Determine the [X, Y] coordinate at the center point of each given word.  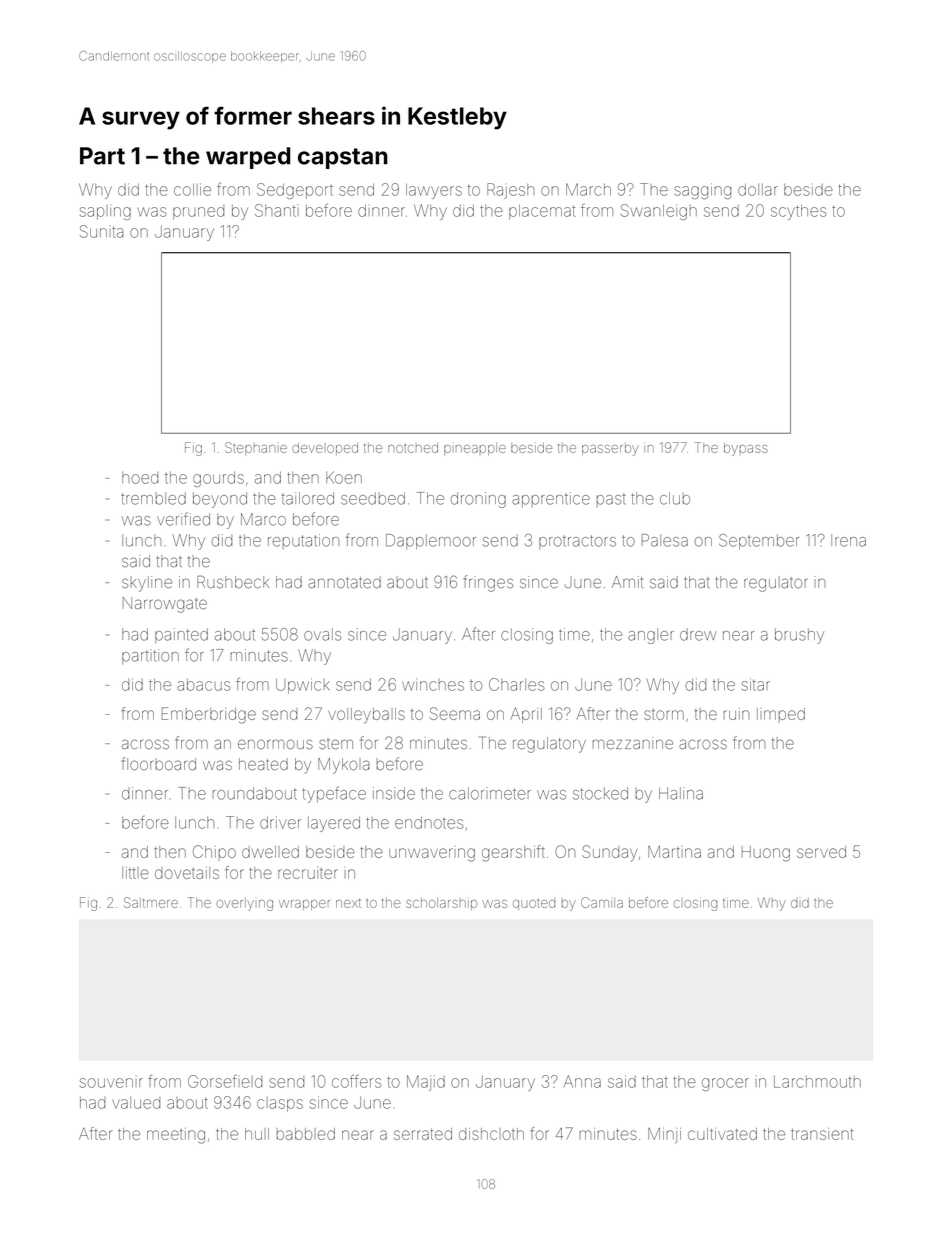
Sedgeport [295, 191]
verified [183, 519]
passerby [610, 449]
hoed [140, 478]
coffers [356, 1081]
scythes [798, 212]
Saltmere [151, 902]
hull [257, 1134]
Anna [582, 1081]
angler [651, 636]
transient [822, 1134]
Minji [664, 1135]
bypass [746, 449]
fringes [488, 583]
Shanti [277, 210]
